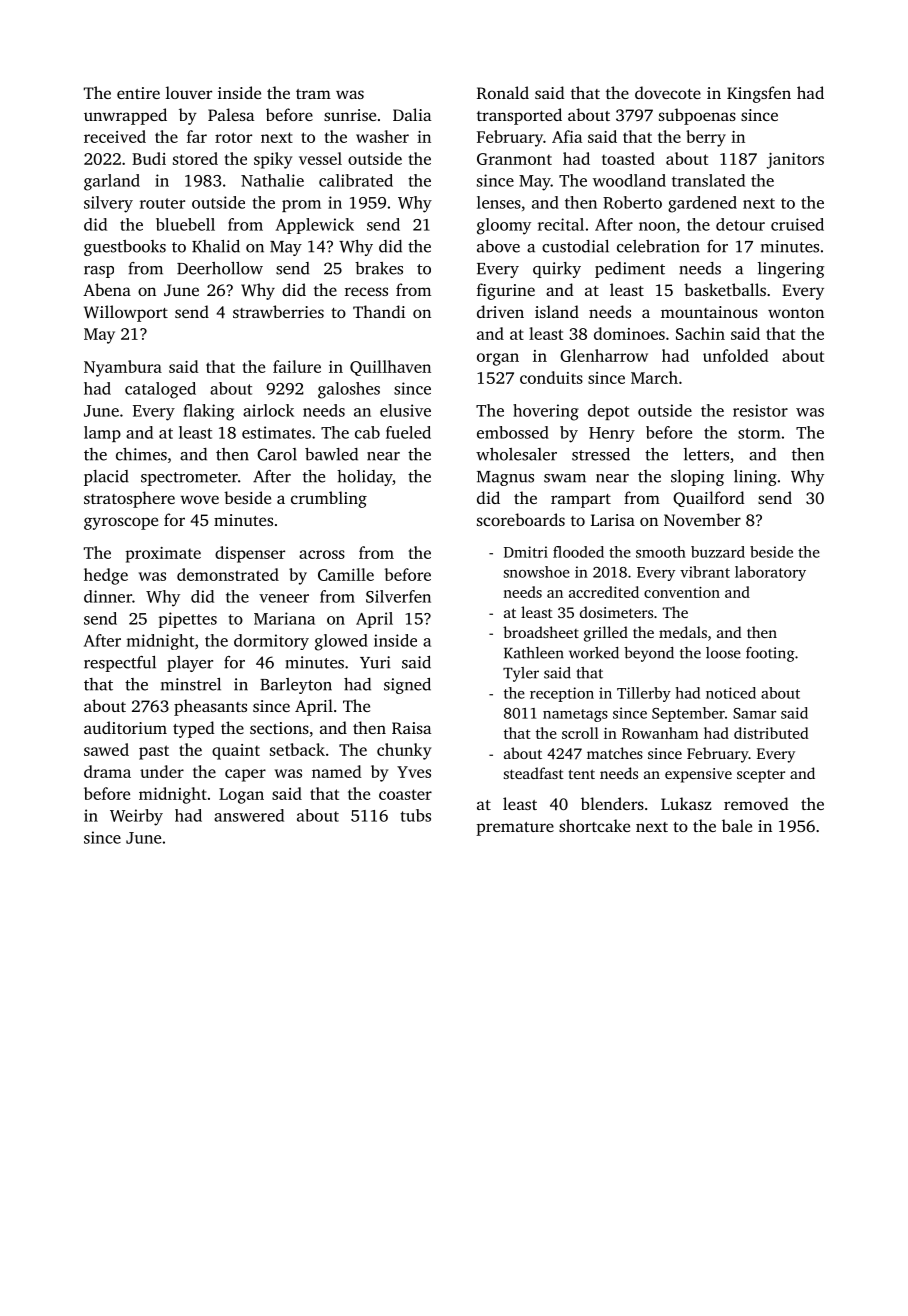  I want to click on Kingsfen, so click(759, 94).
